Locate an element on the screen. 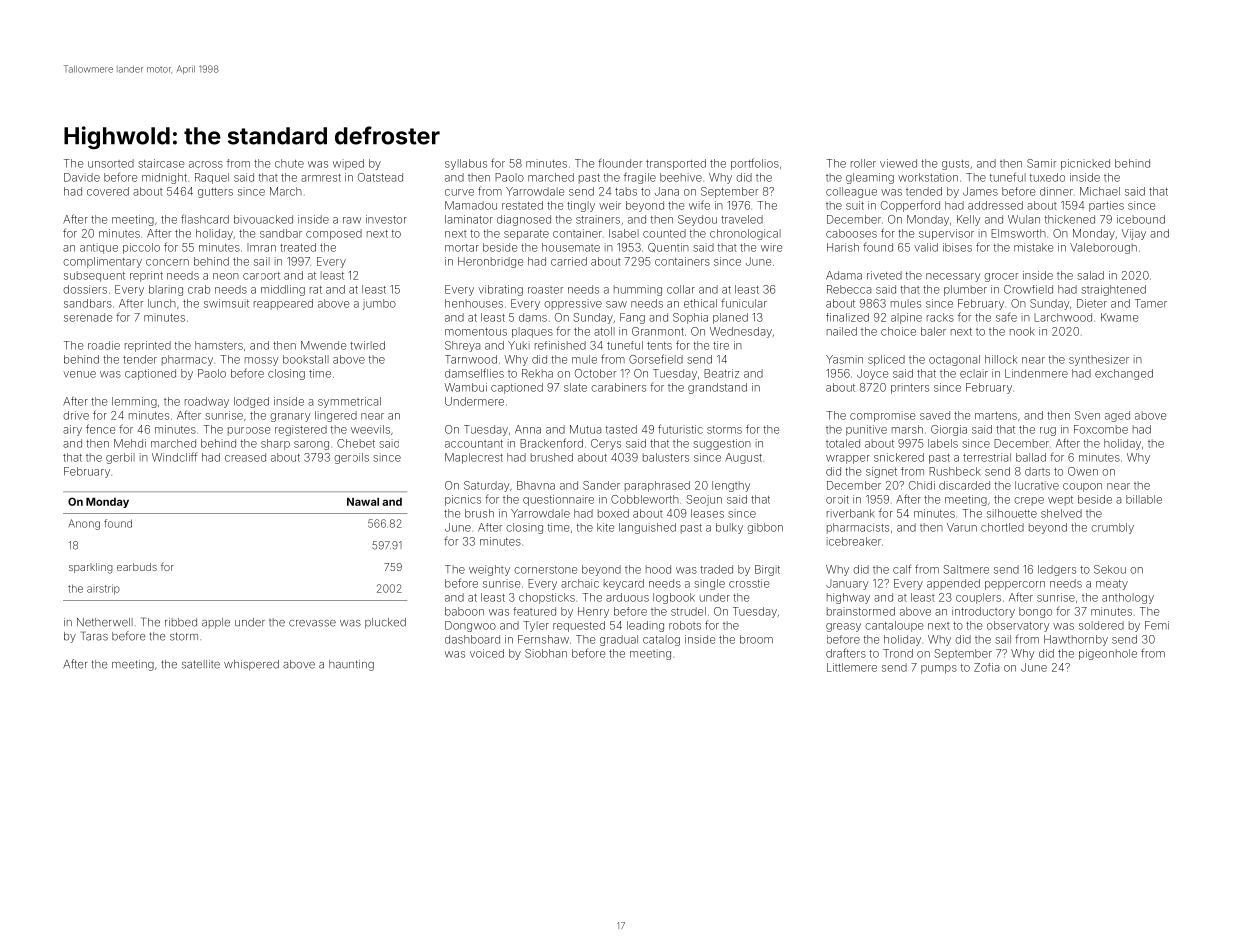 The image size is (1233, 952). picnicked is located at coordinates (1085, 164).
